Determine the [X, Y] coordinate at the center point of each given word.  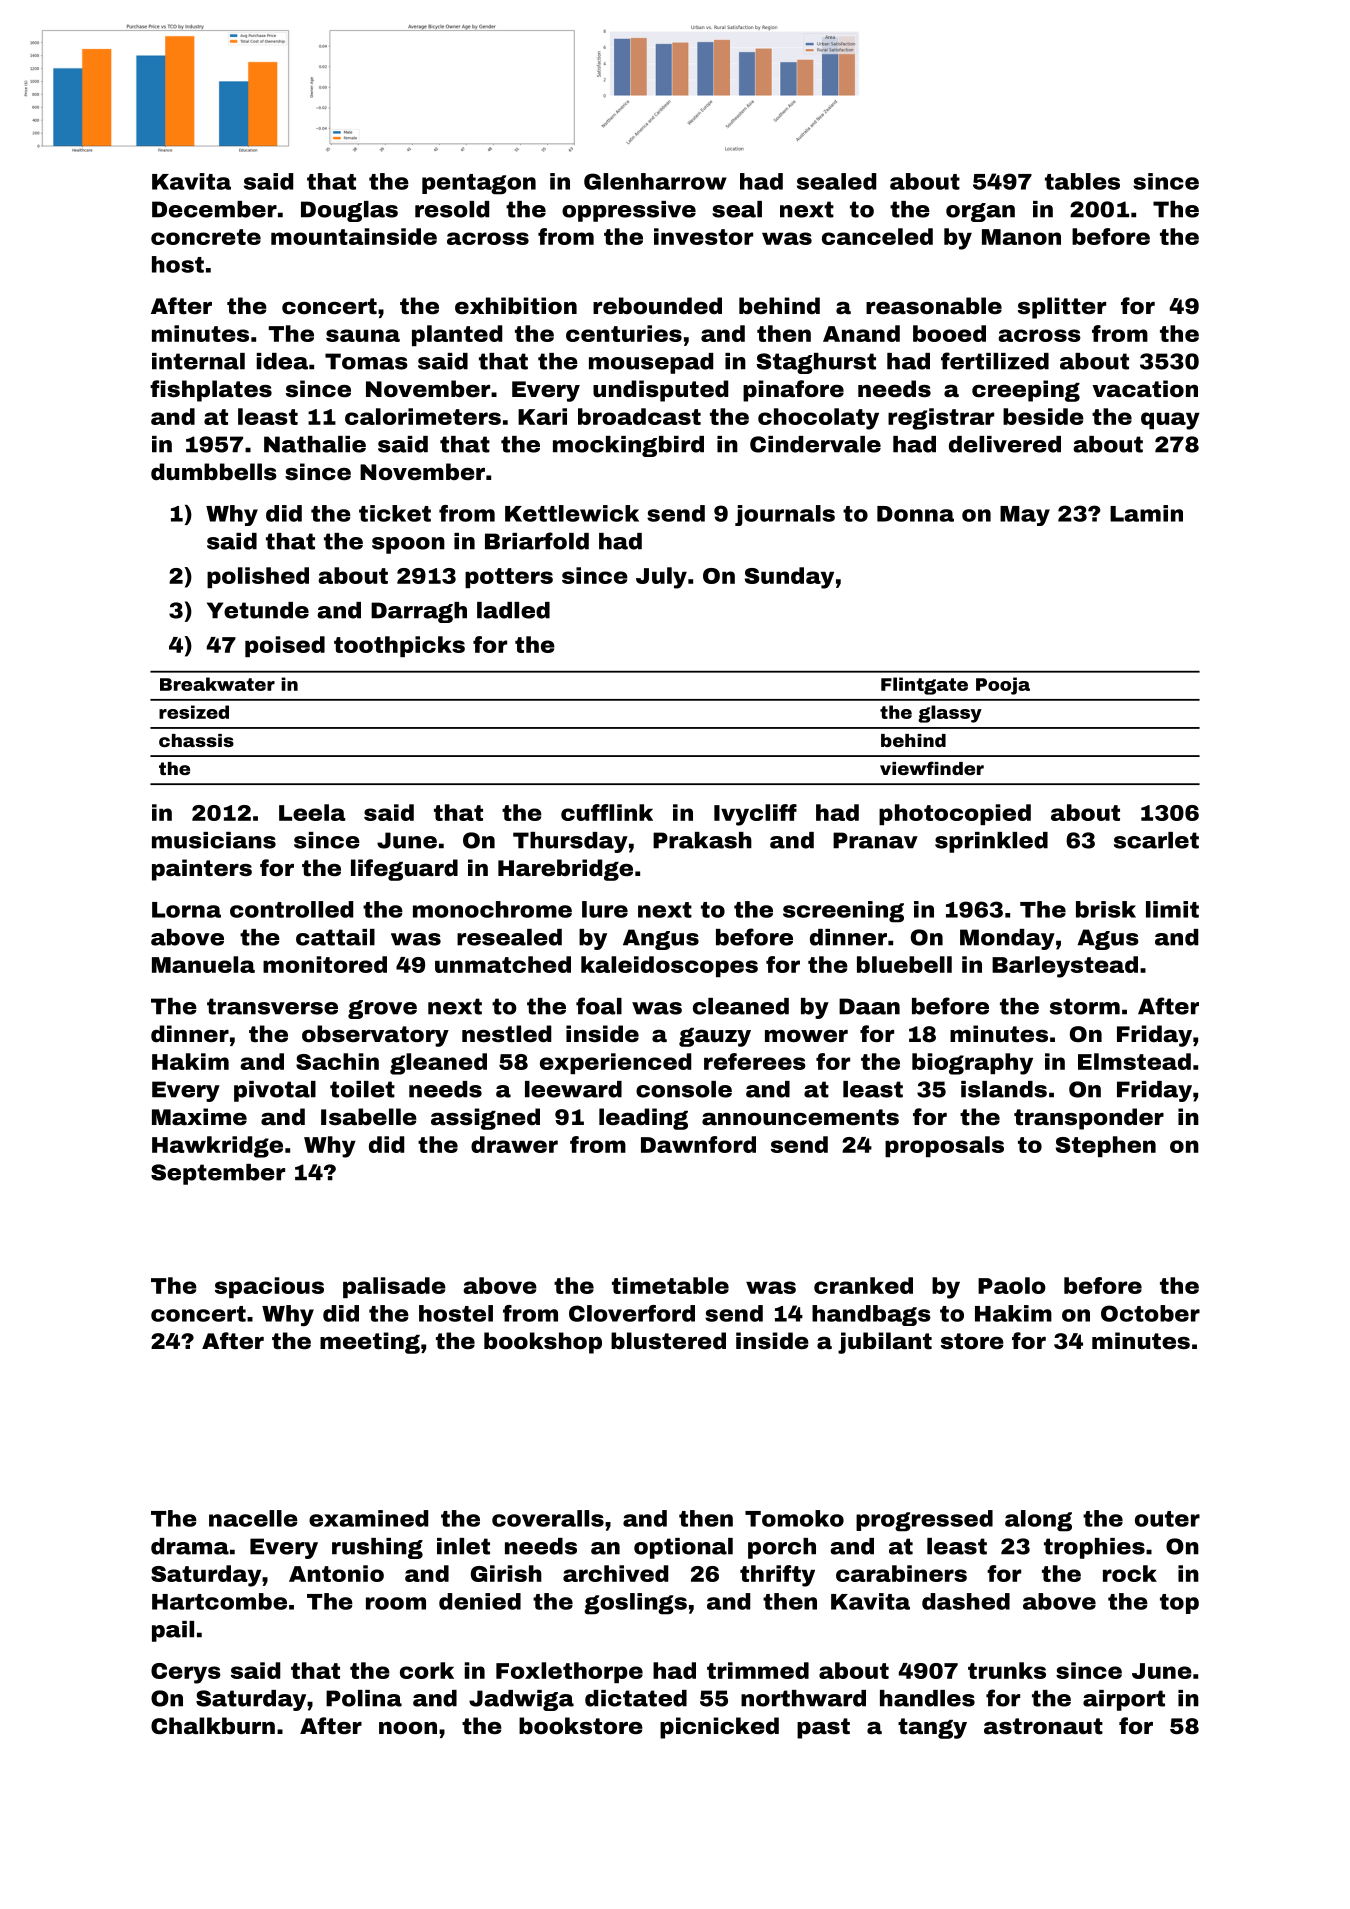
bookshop [543, 1343]
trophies [1094, 1548]
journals [785, 515]
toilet [362, 1089]
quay [1170, 421]
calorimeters [423, 416]
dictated [636, 1698]
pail [173, 1631]
